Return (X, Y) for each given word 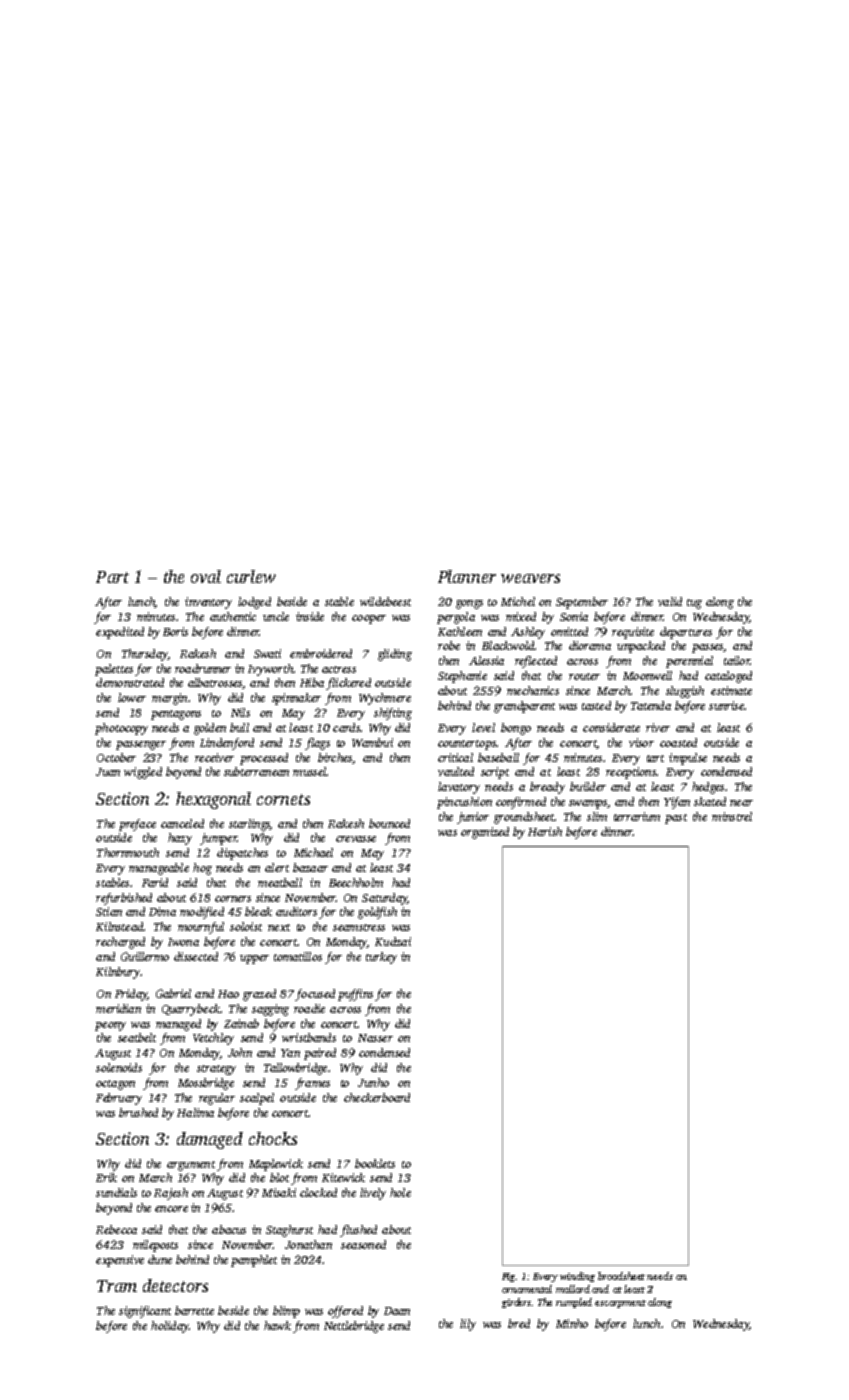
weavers (530, 578)
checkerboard (377, 1097)
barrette (194, 1310)
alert (277, 867)
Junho (373, 1082)
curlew (251, 576)
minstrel (732, 816)
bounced (389, 823)
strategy (216, 1070)
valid (670, 601)
